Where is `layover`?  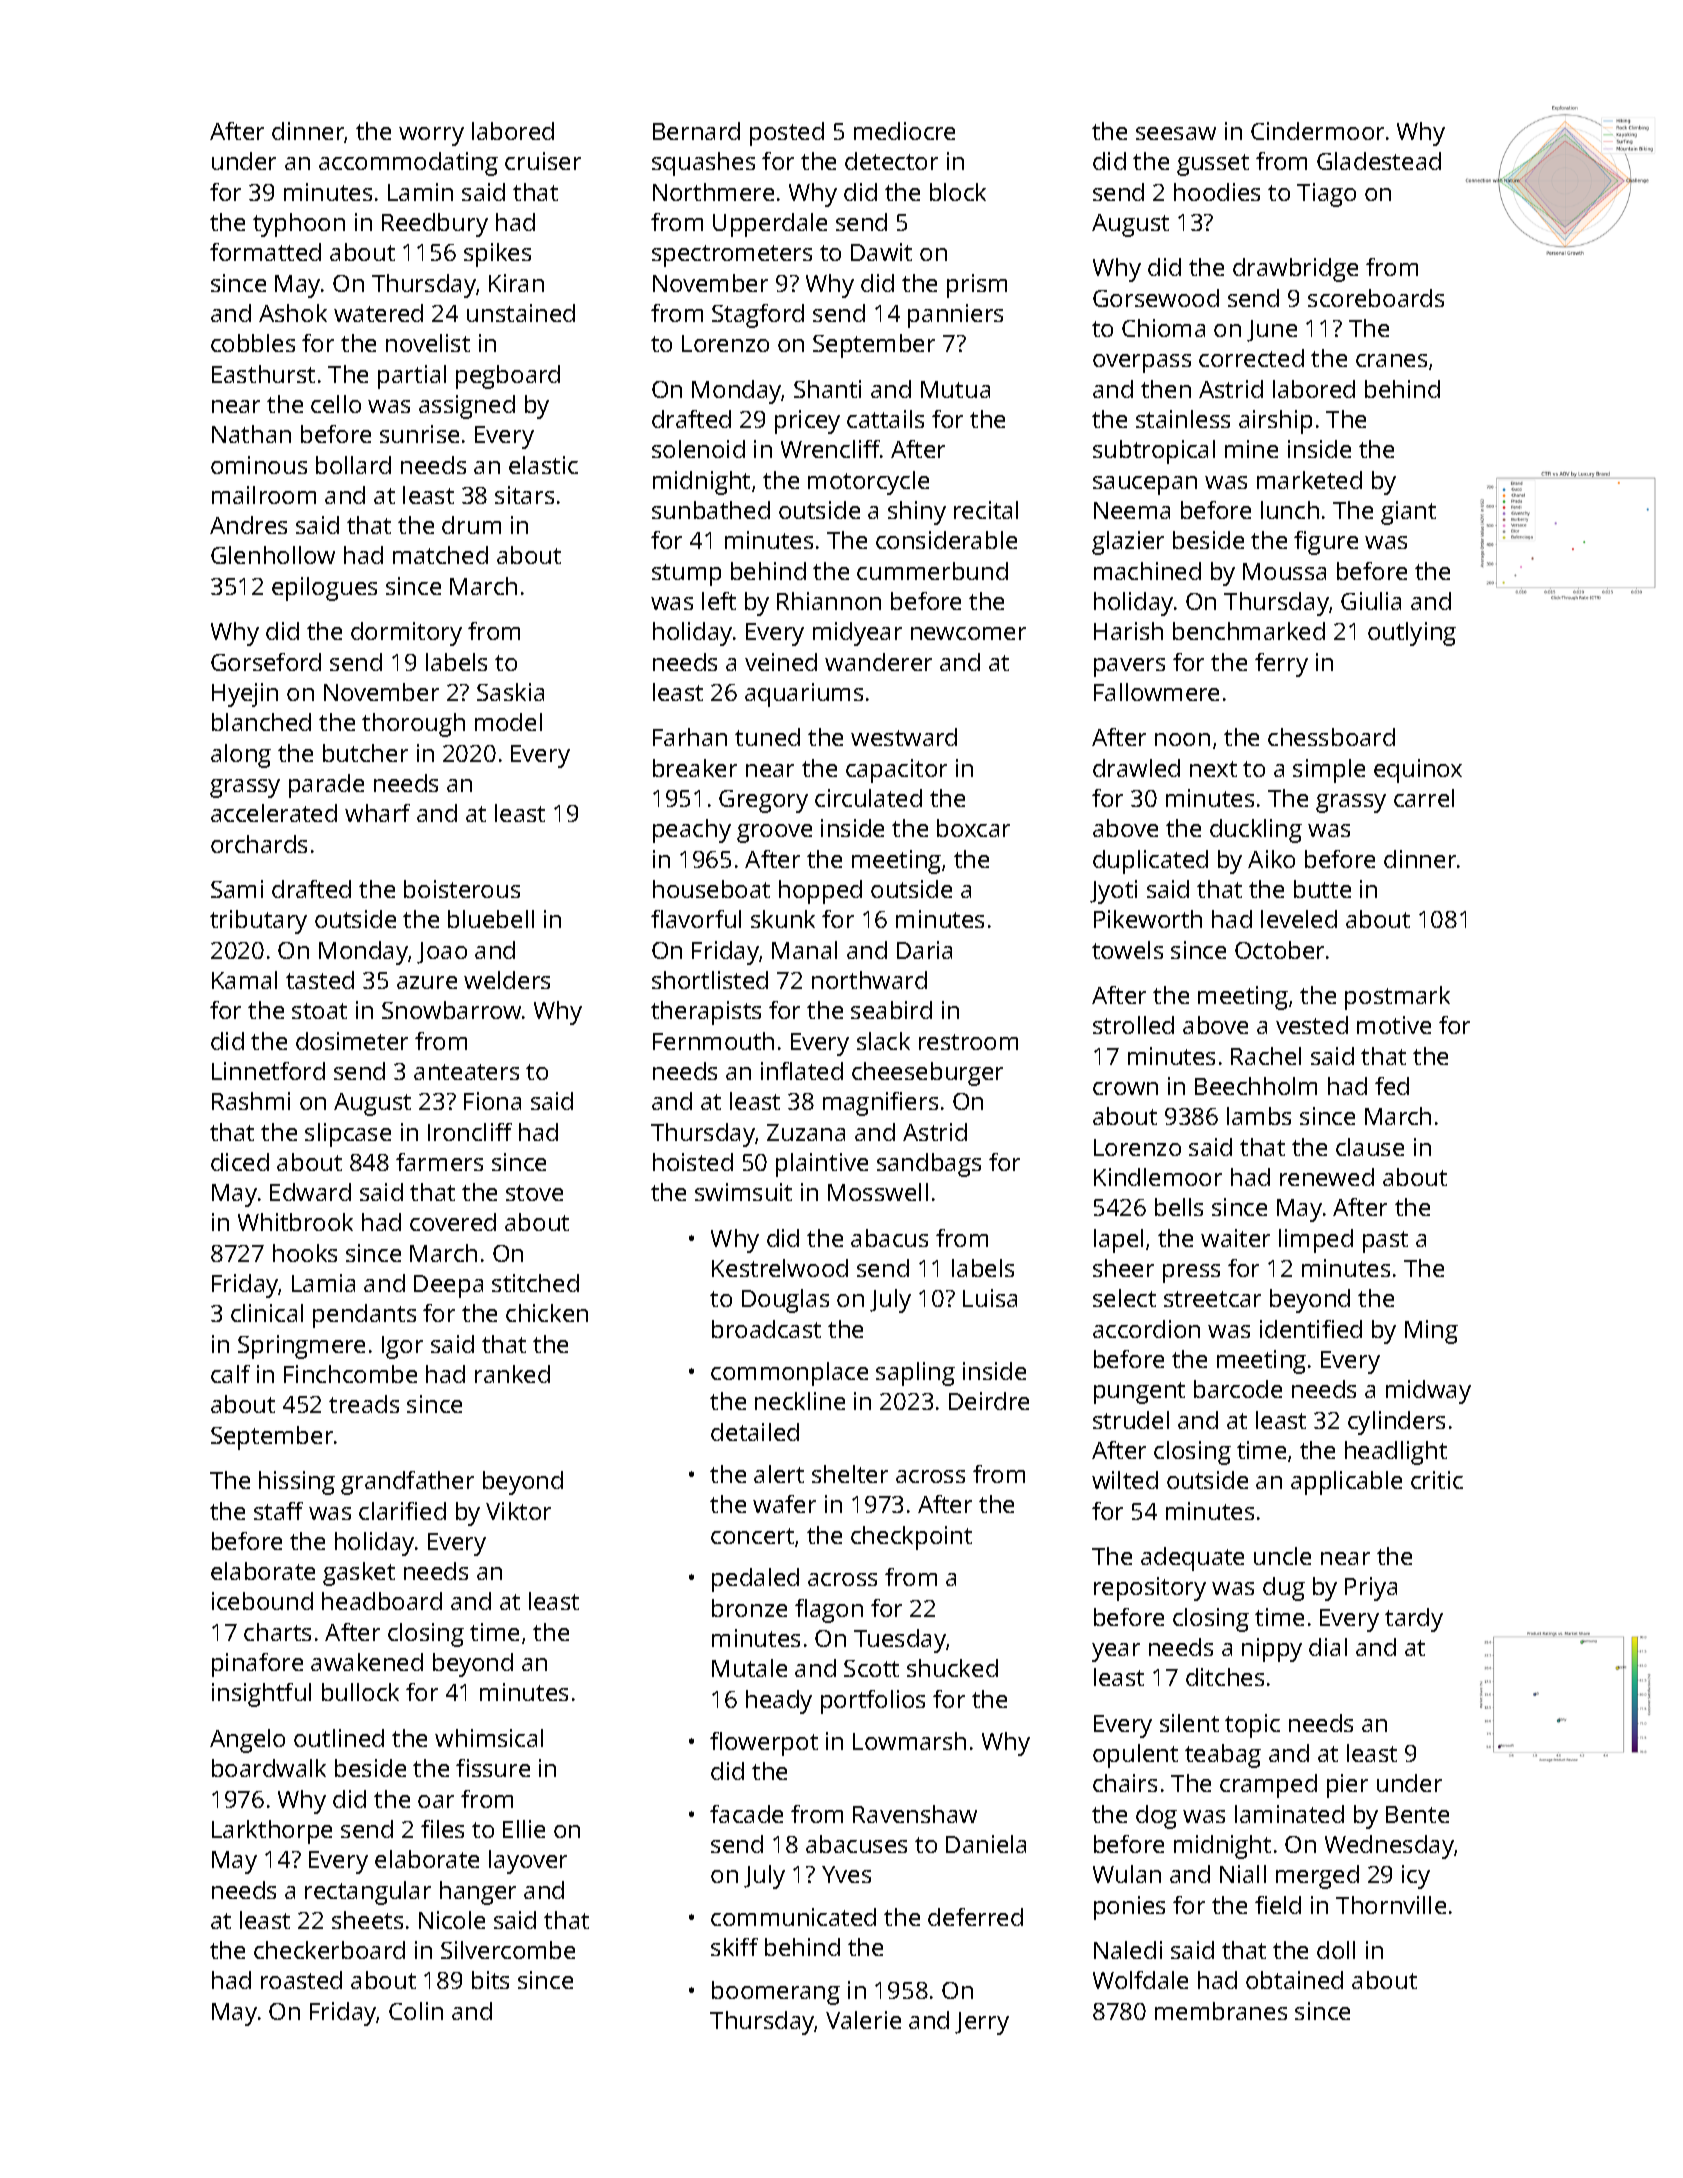 layover is located at coordinates (528, 1862).
